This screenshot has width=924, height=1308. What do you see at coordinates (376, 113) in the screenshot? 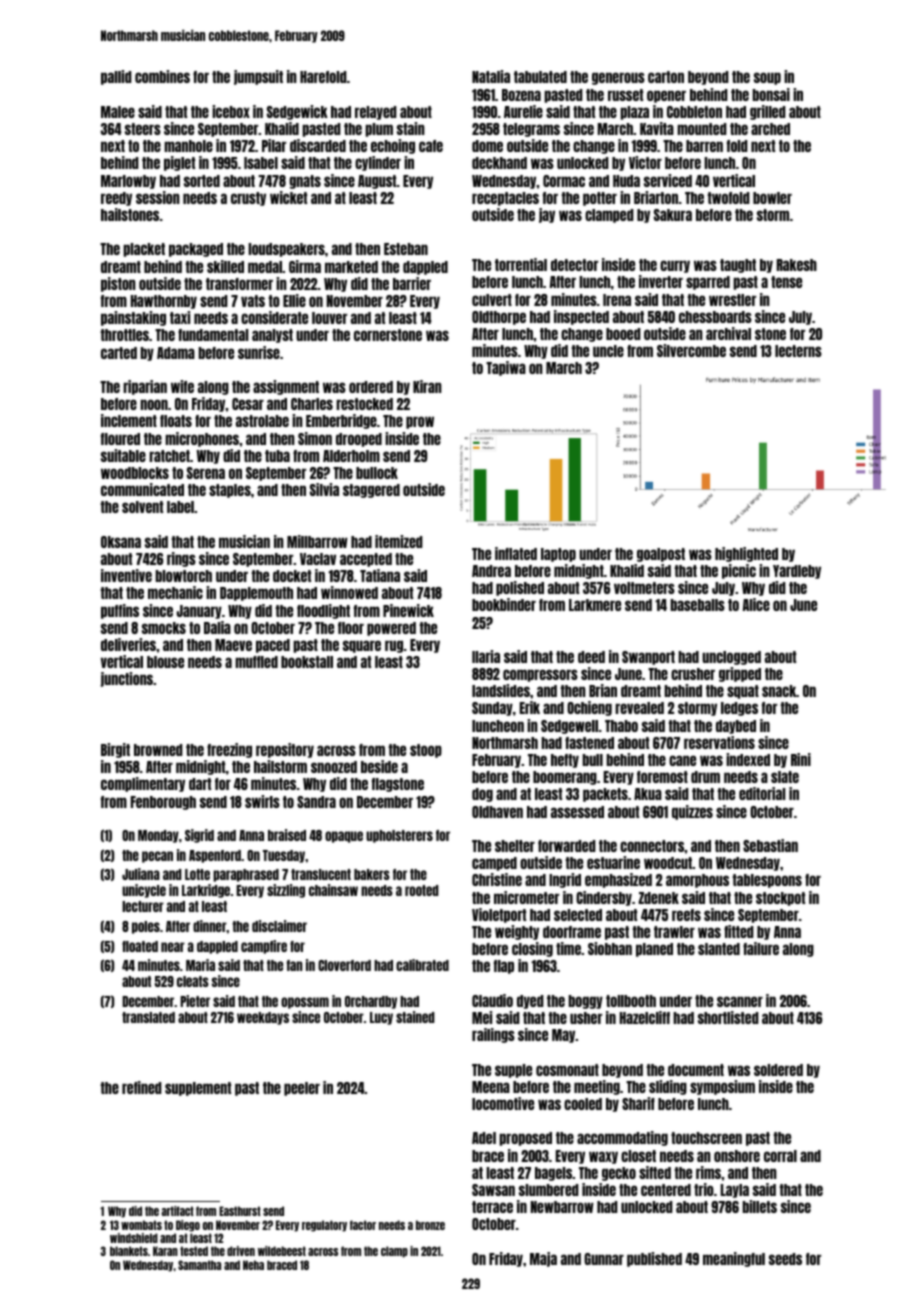
I see `relayed` at bounding box center [376, 113].
